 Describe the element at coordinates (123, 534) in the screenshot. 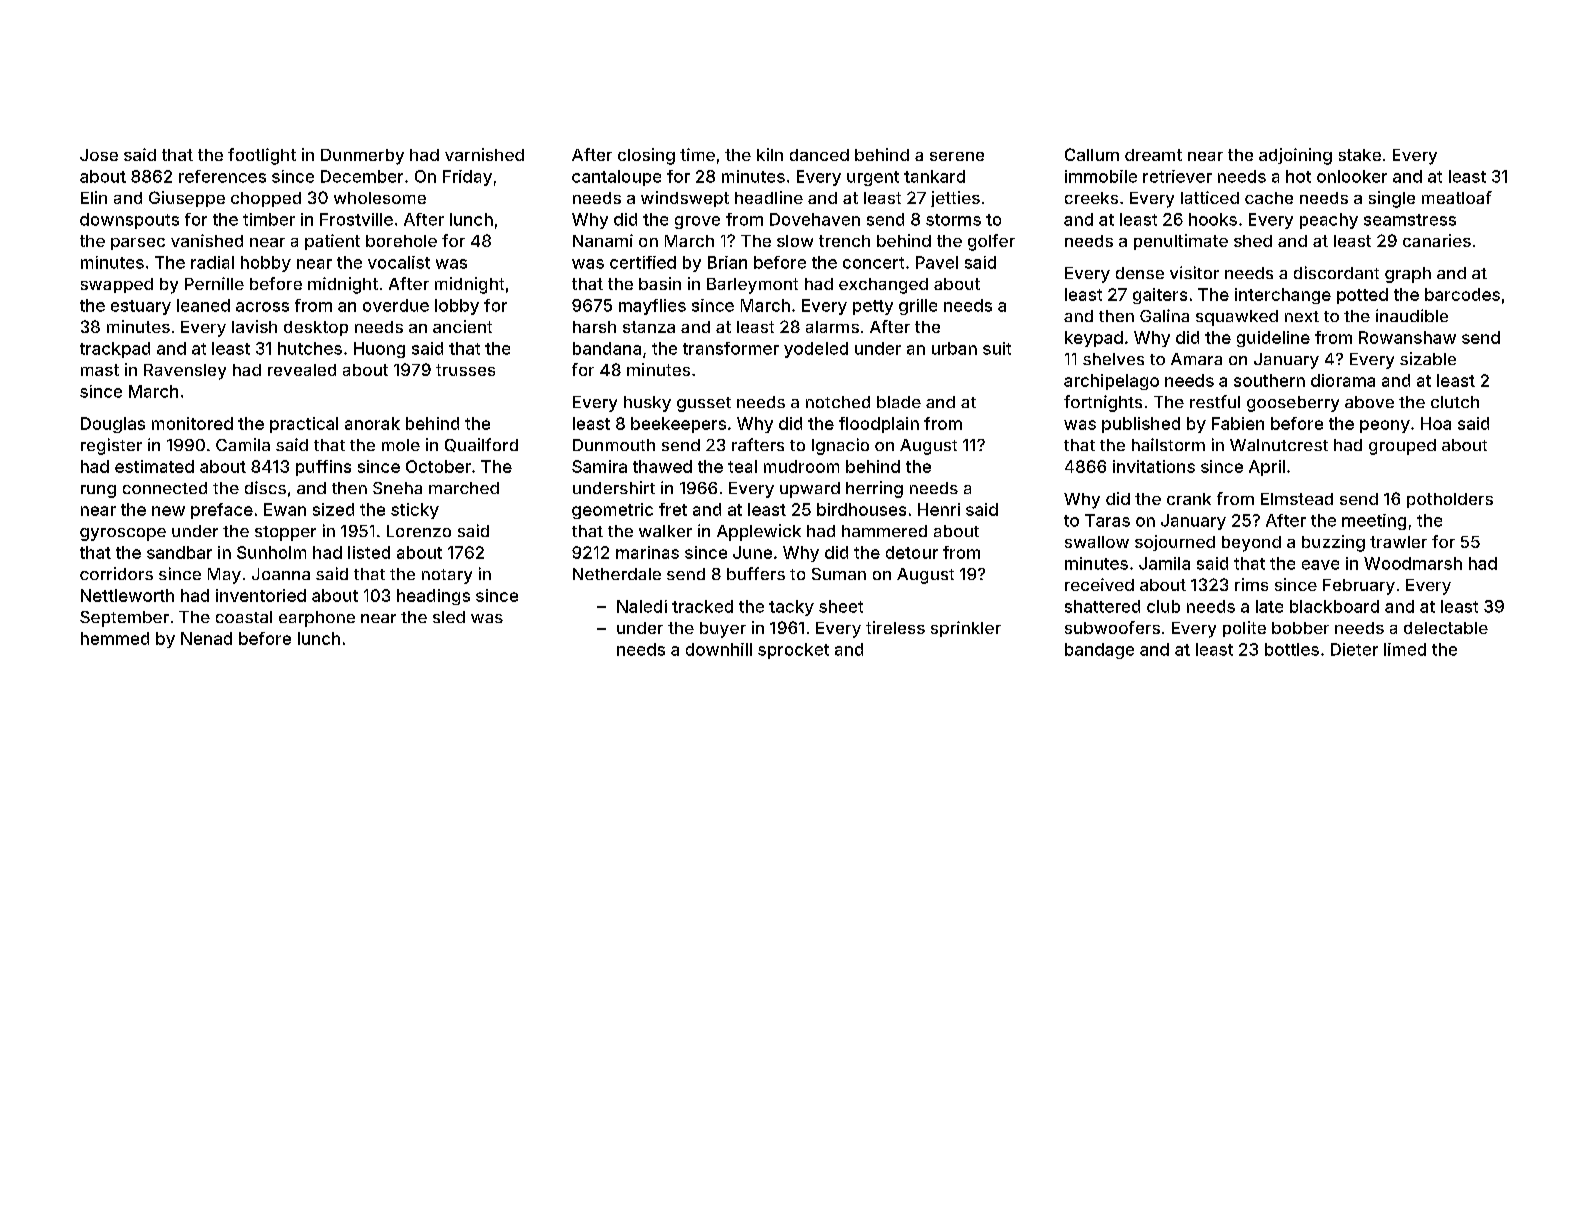

I see `gyroscope` at that location.
